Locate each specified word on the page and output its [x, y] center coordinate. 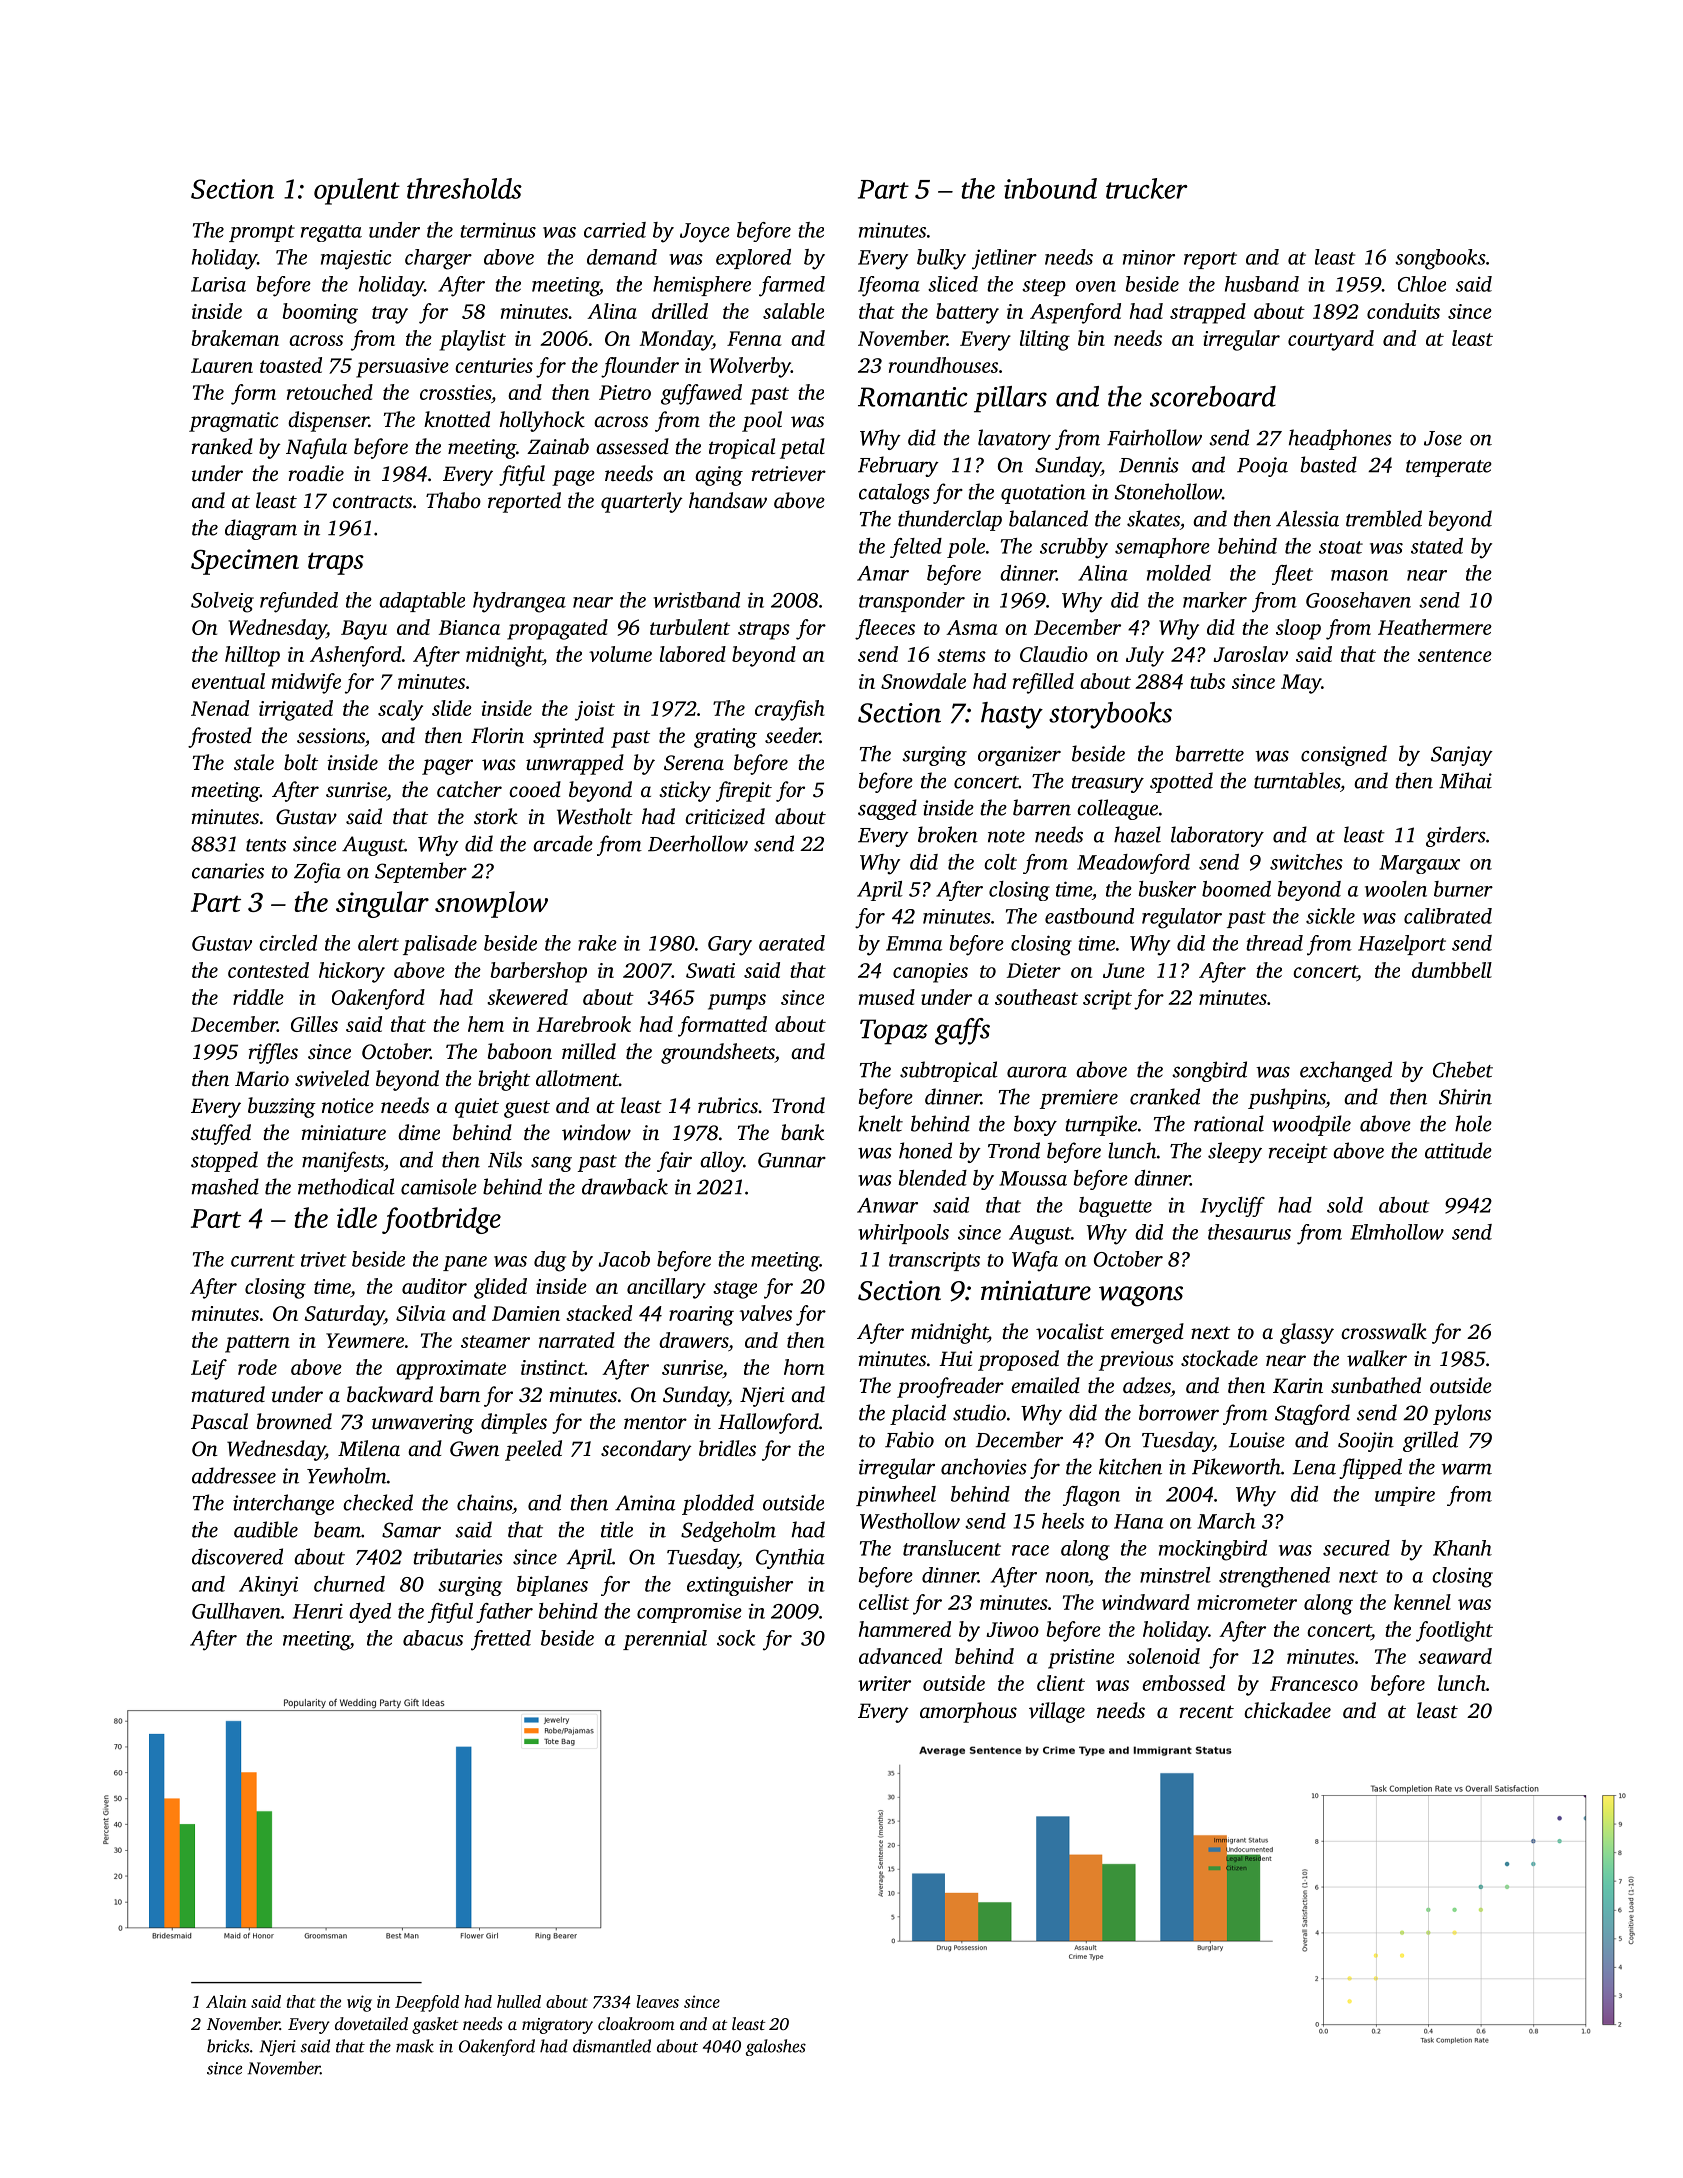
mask [415, 2046]
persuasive [402, 368]
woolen [1396, 889]
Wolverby [750, 367]
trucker [1147, 188]
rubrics [728, 1105]
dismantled [612, 2046]
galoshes [776, 2047]
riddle [258, 997]
